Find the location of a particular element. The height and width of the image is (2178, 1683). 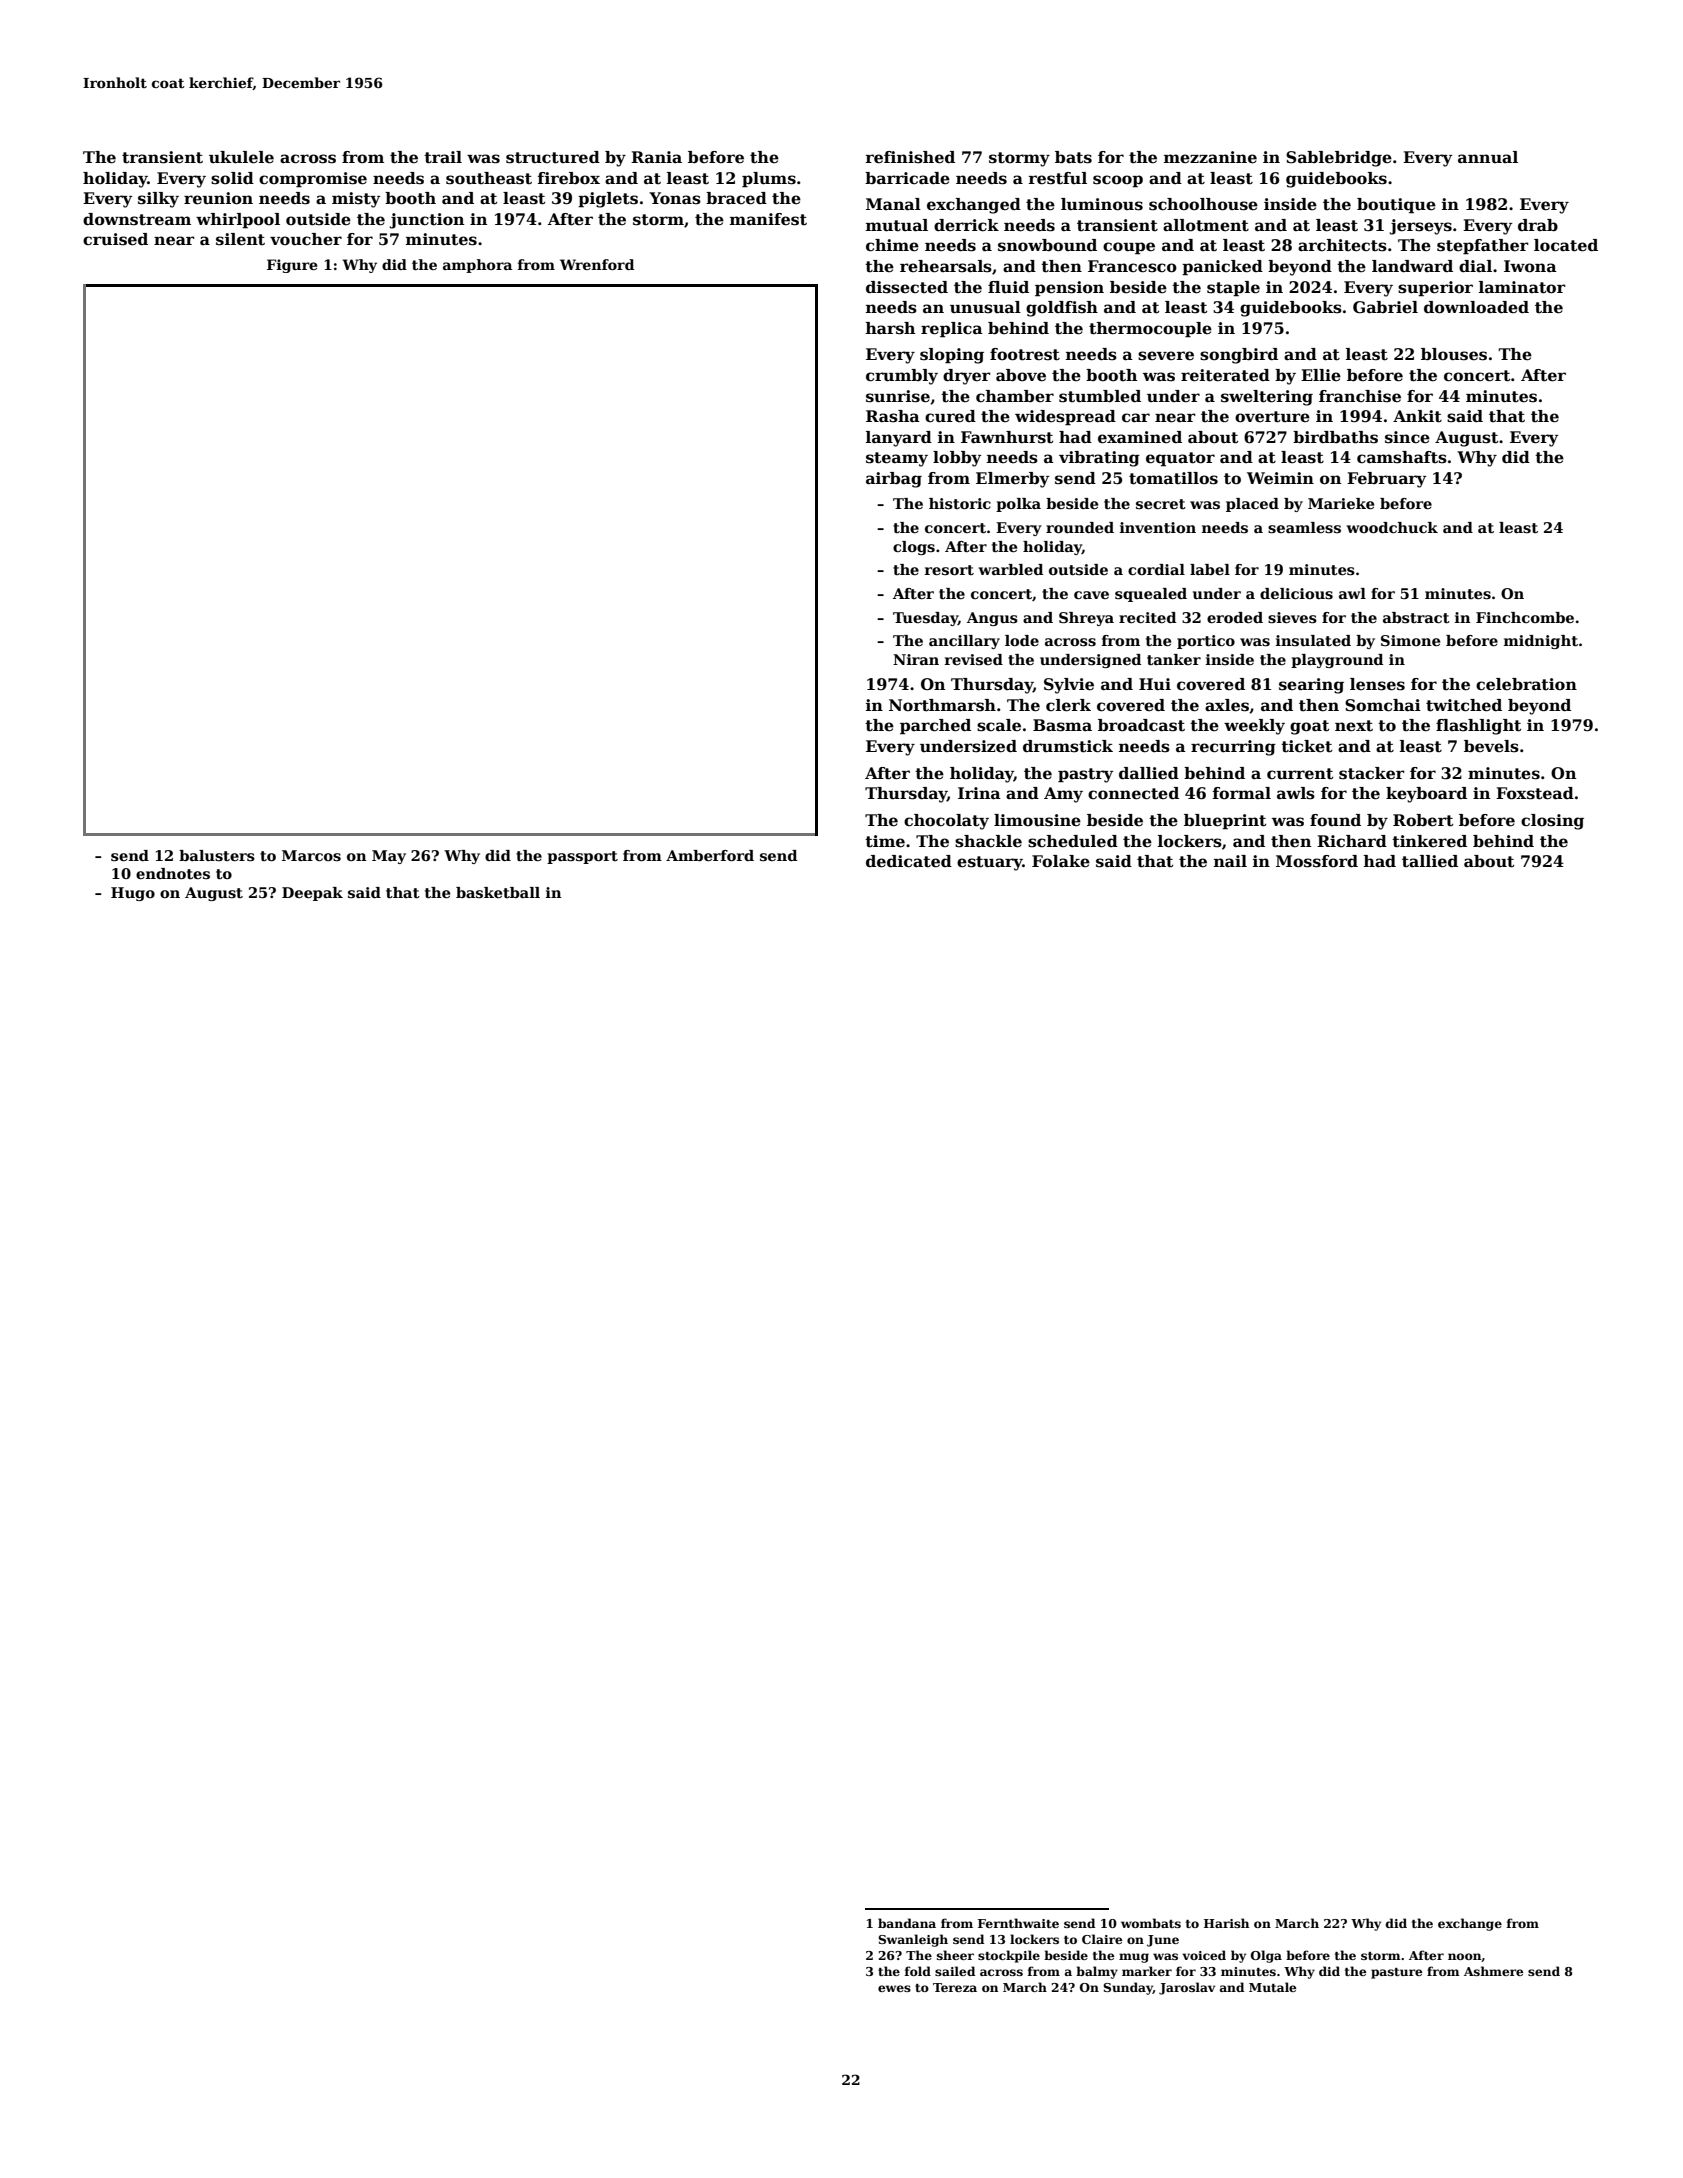

since is located at coordinates (1407, 437).
